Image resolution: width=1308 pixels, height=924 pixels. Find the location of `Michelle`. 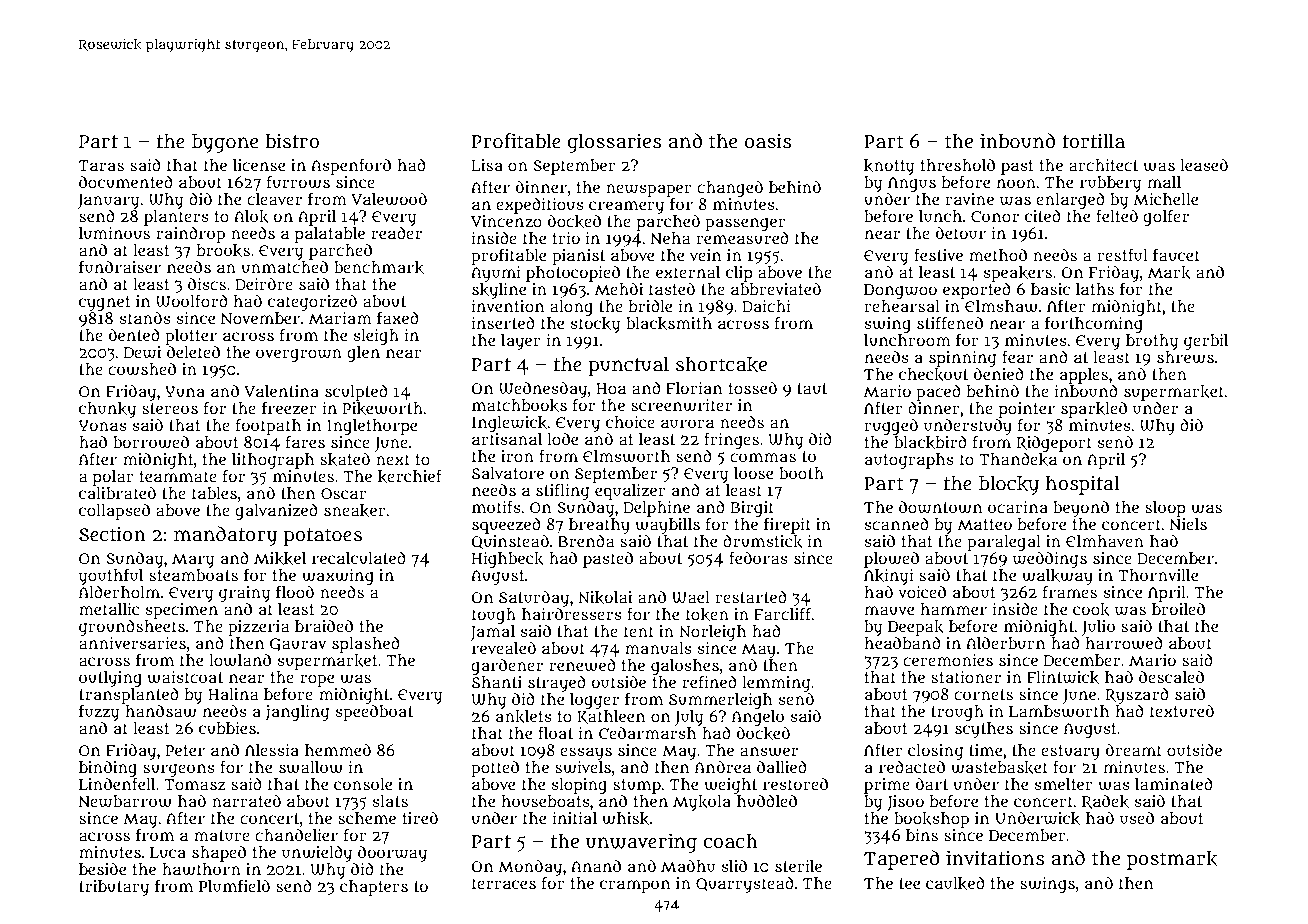

Michelle is located at coordinates (1165, 199).
